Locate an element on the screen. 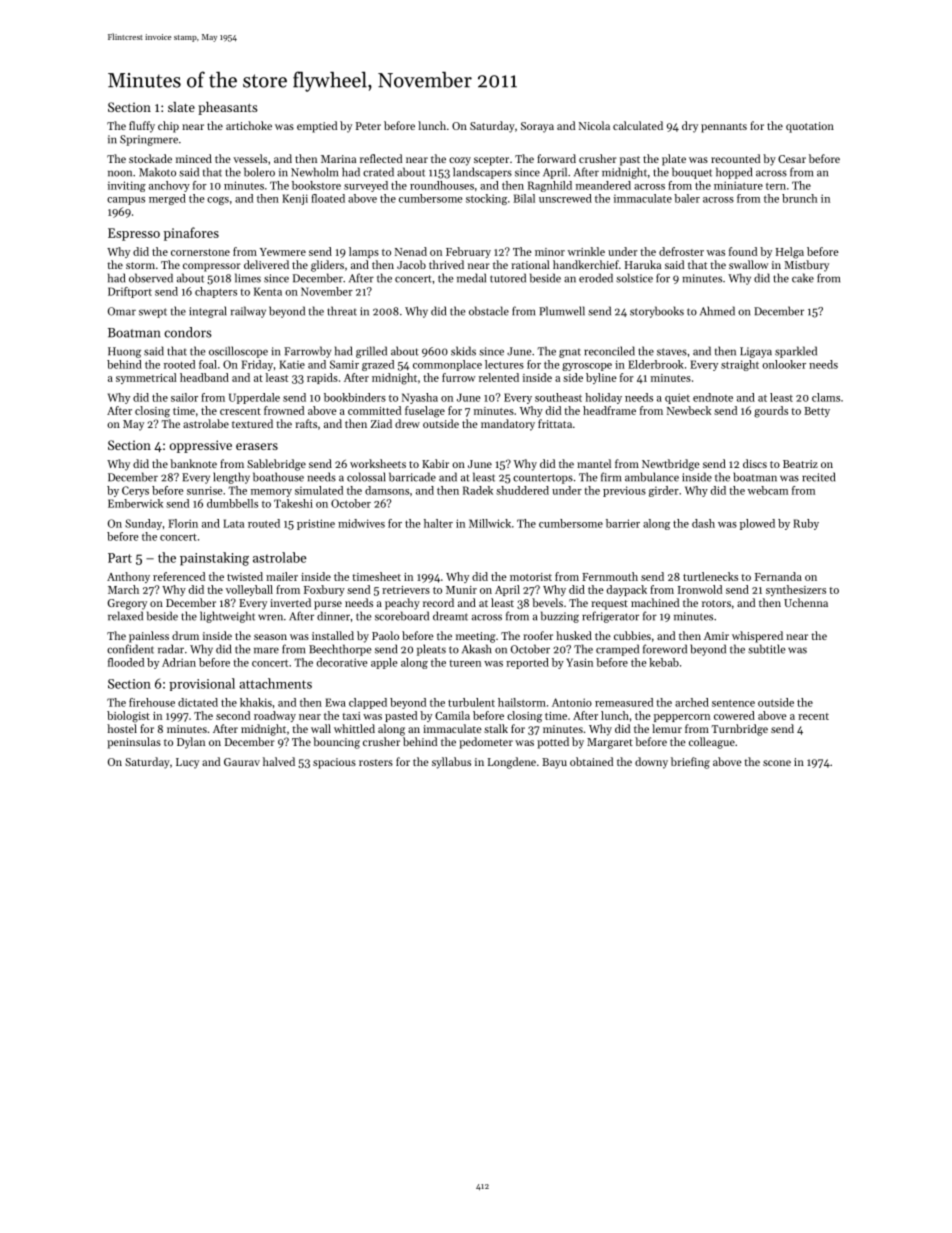  request is located at coordinates (609, 605).
